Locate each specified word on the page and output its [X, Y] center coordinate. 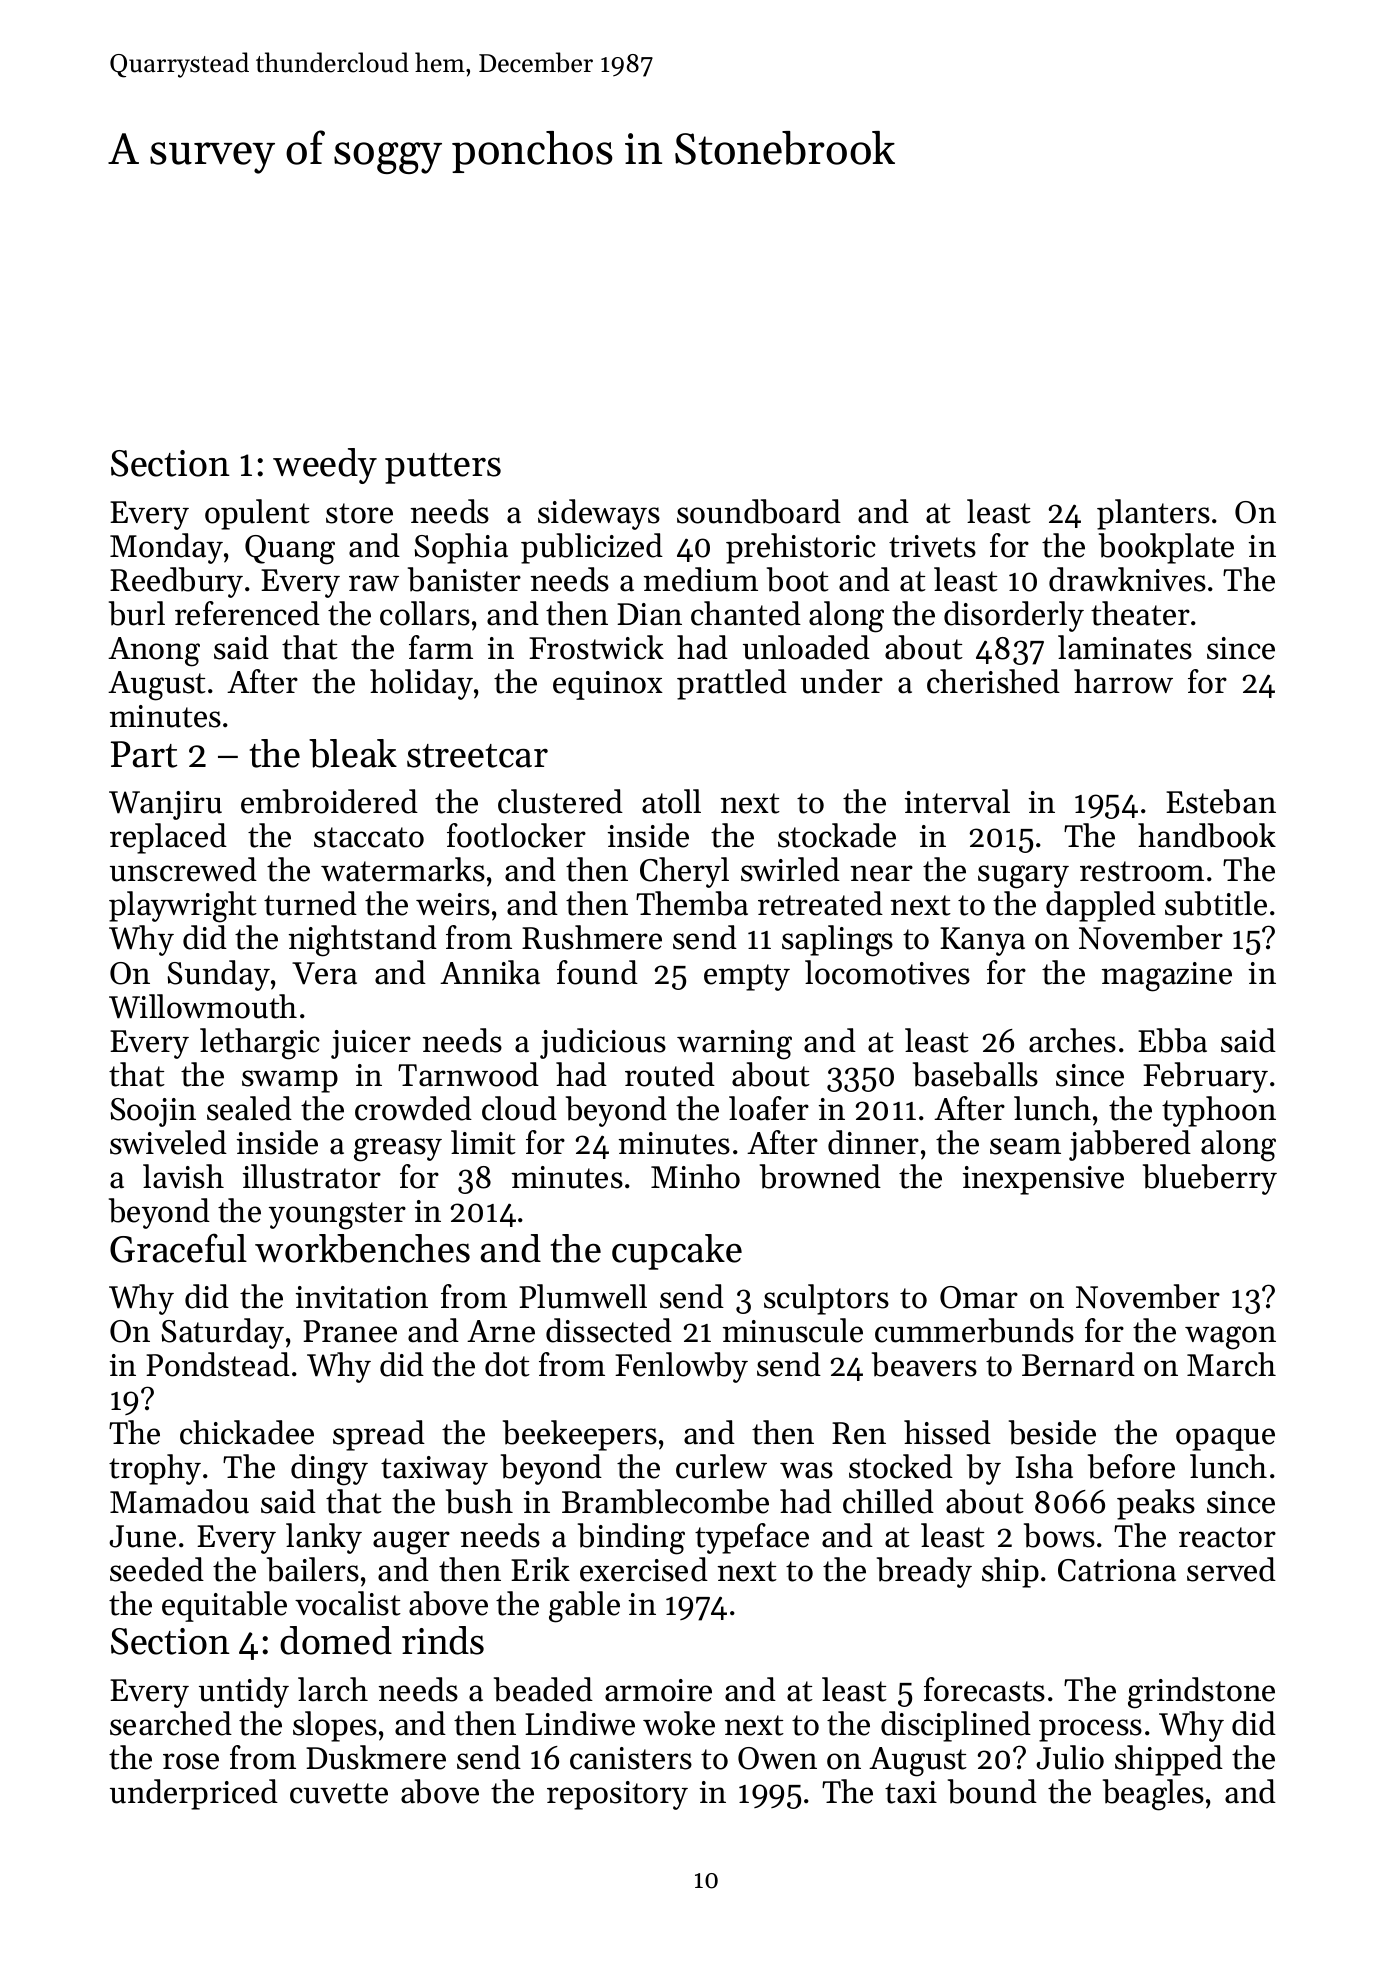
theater [1140, 613]
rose [191, 1761]
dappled [1101, 906]
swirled [790, 869]
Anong [154, 652]
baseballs [975, 1074]
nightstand [363, 941]
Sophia [461, 548]
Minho [695, 1176]
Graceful [178, 1248]
